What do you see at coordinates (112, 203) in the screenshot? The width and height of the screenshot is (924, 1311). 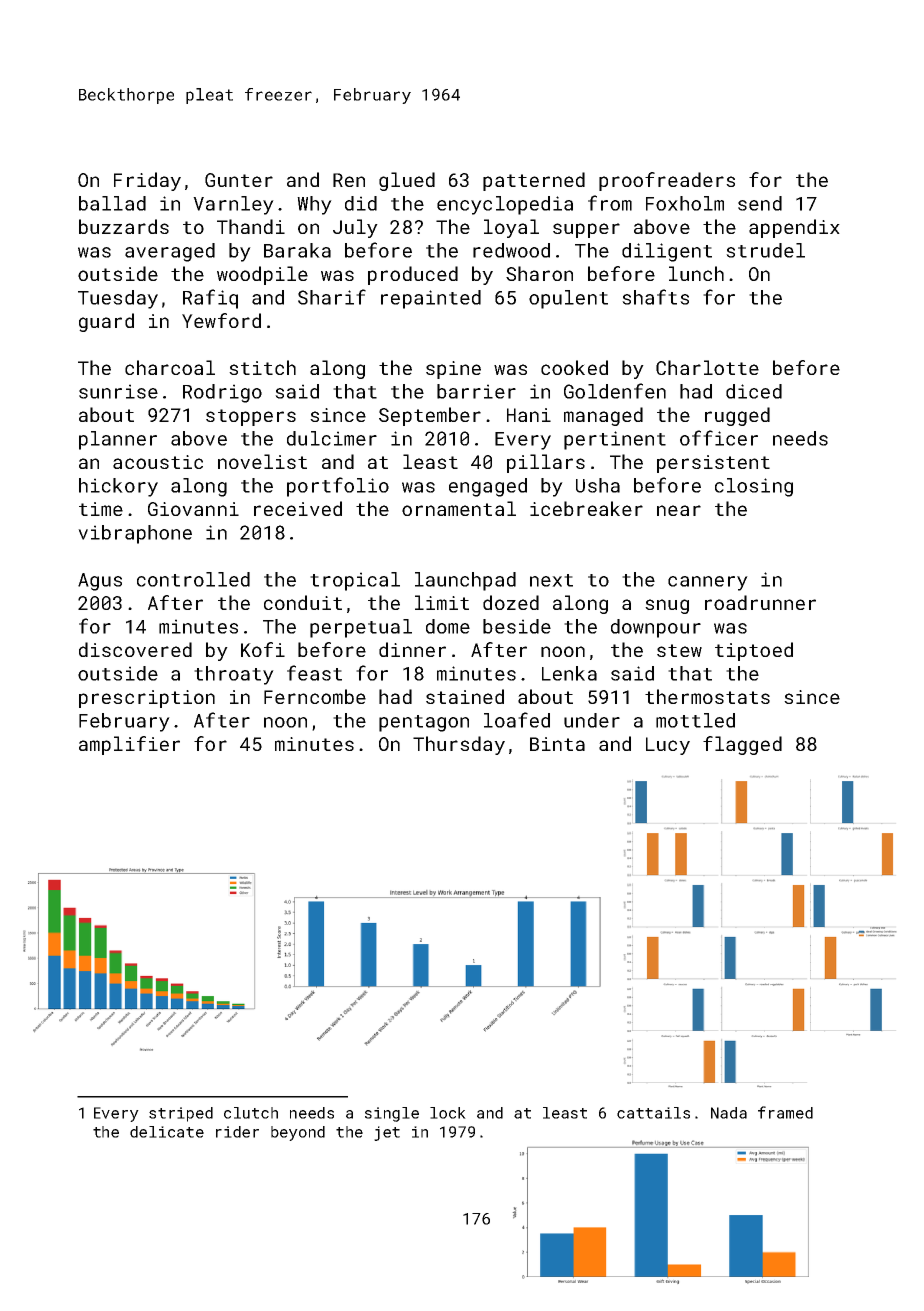 I see `ballad` at bounding box center [112, 203].
